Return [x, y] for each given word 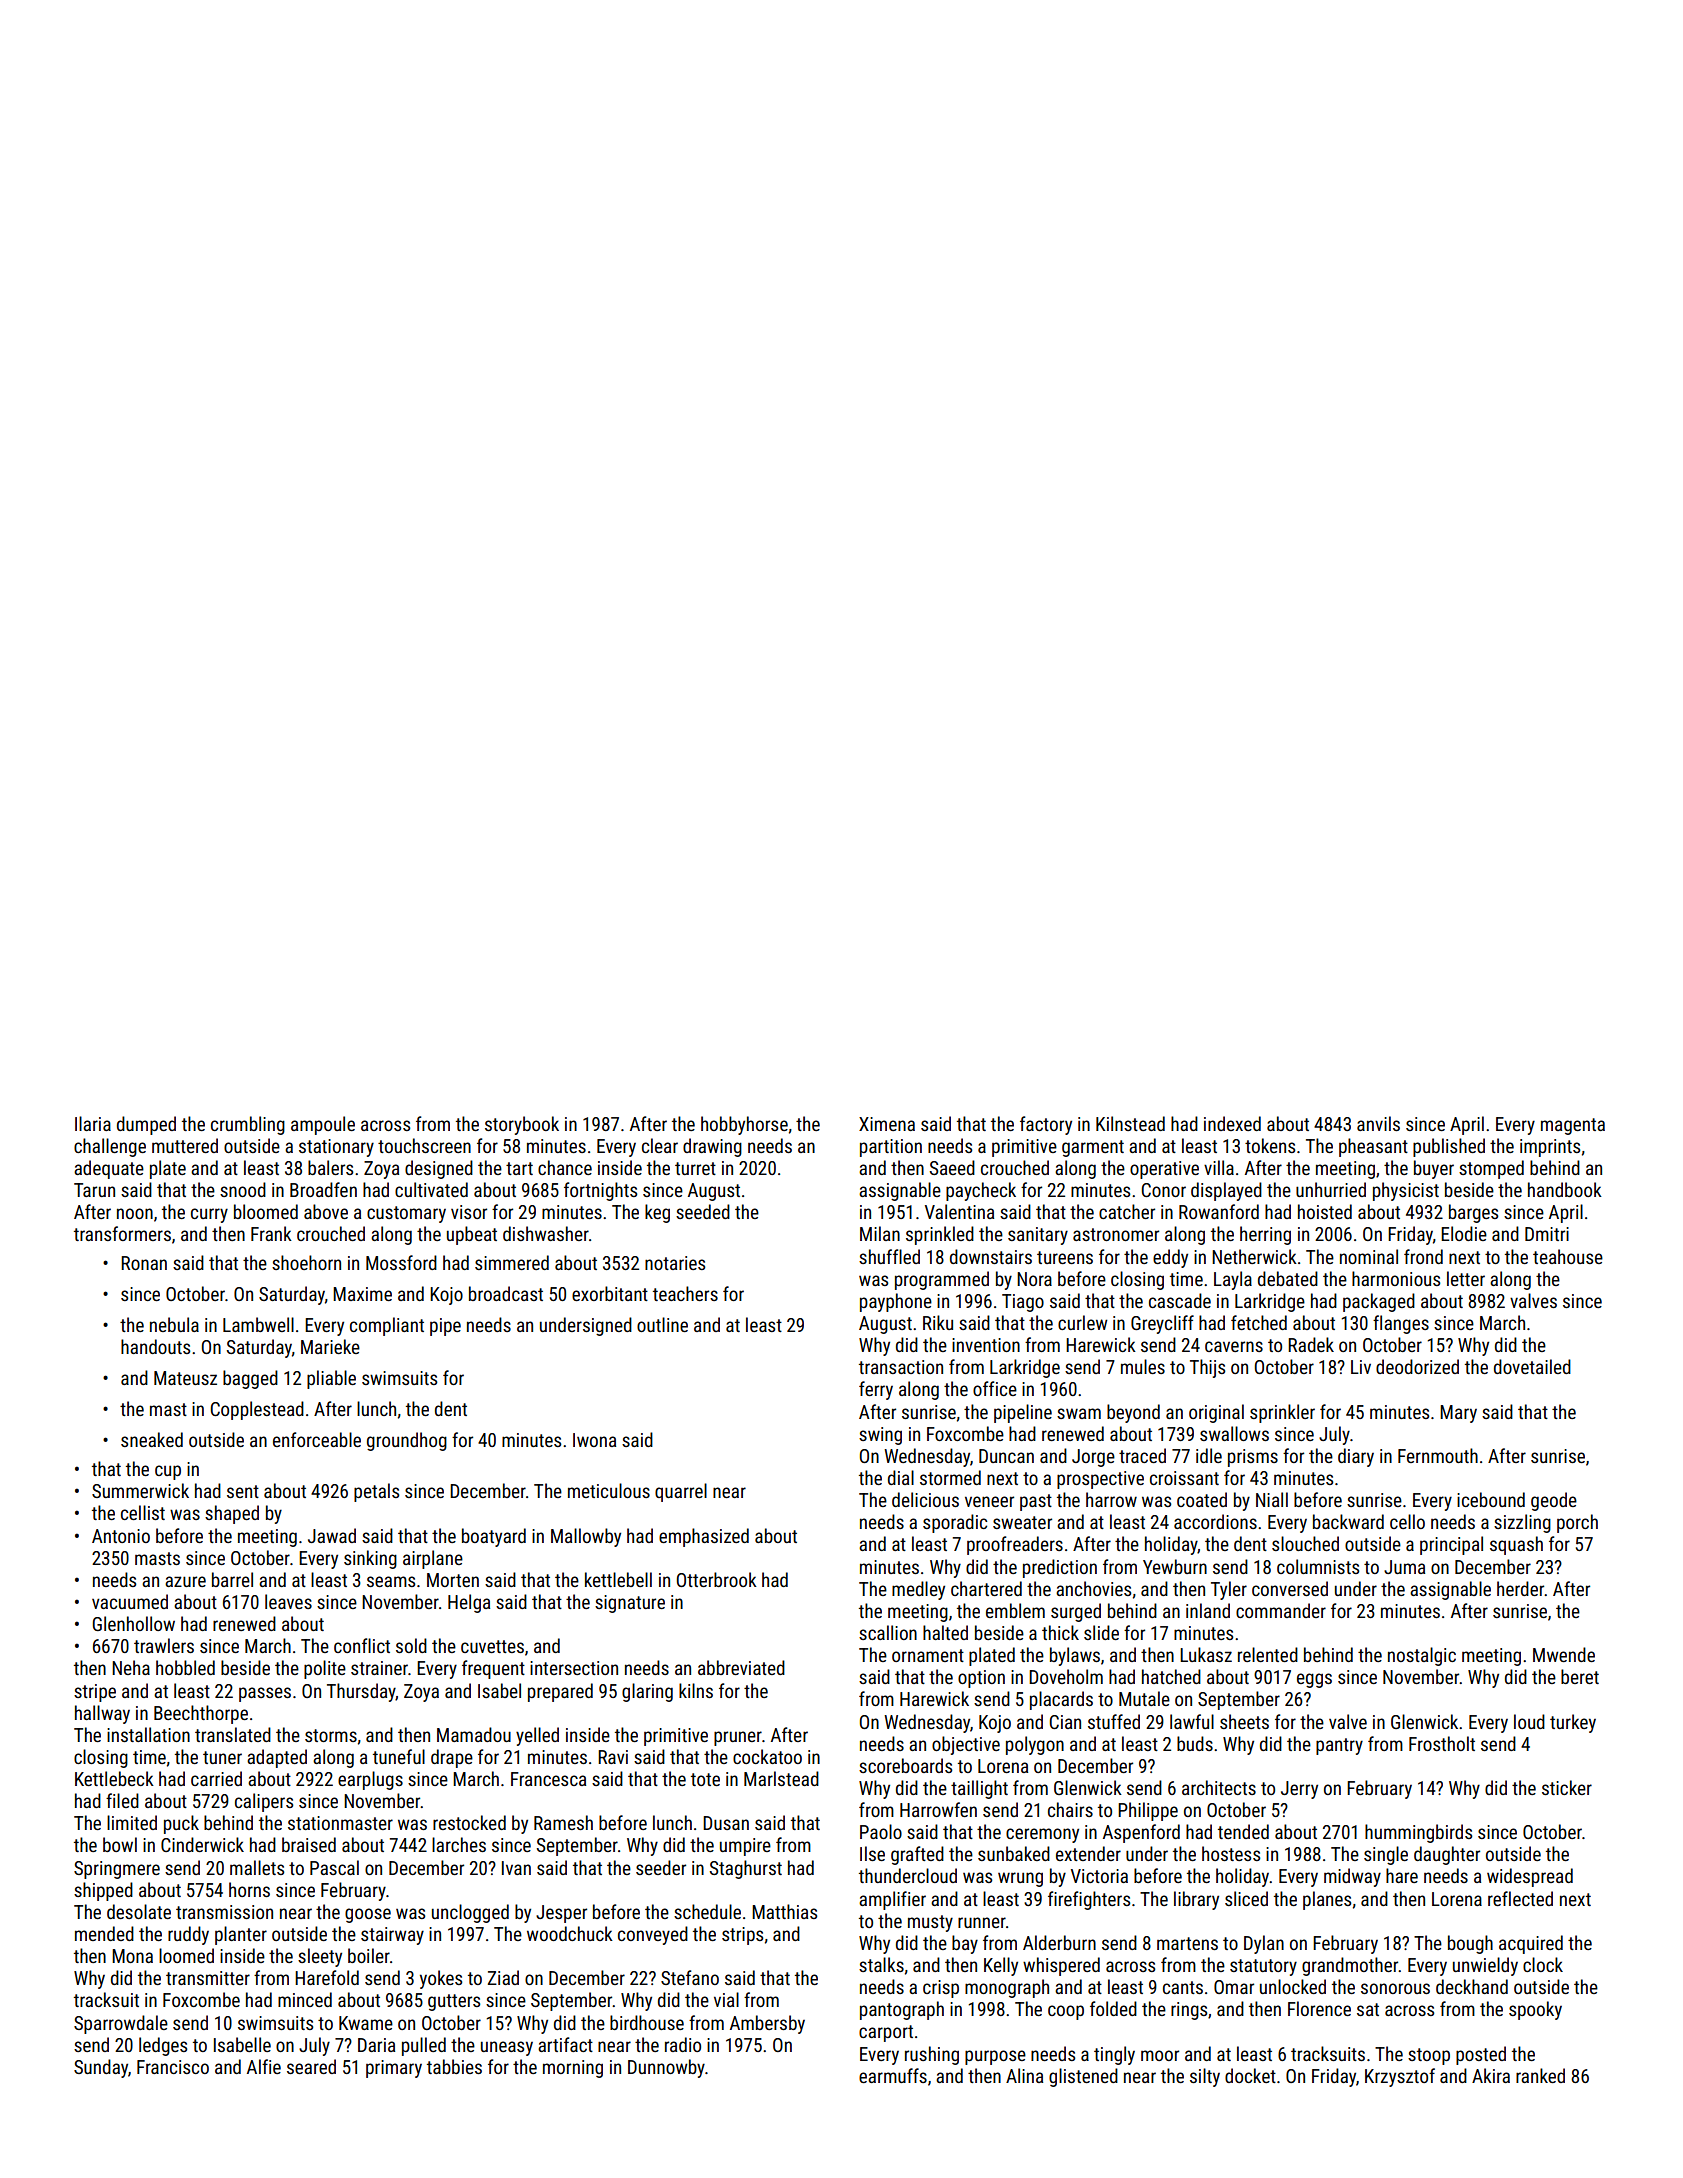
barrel [232, 1579]
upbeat [472, 1235]
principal [1451, 1545]
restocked [469, 1822]
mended [104, 1933]
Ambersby [767, 2024]
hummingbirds [1418, 1833]
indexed [1232, 1123]
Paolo [881, 1831]
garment [1093, 1148]
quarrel [681, 1492]
